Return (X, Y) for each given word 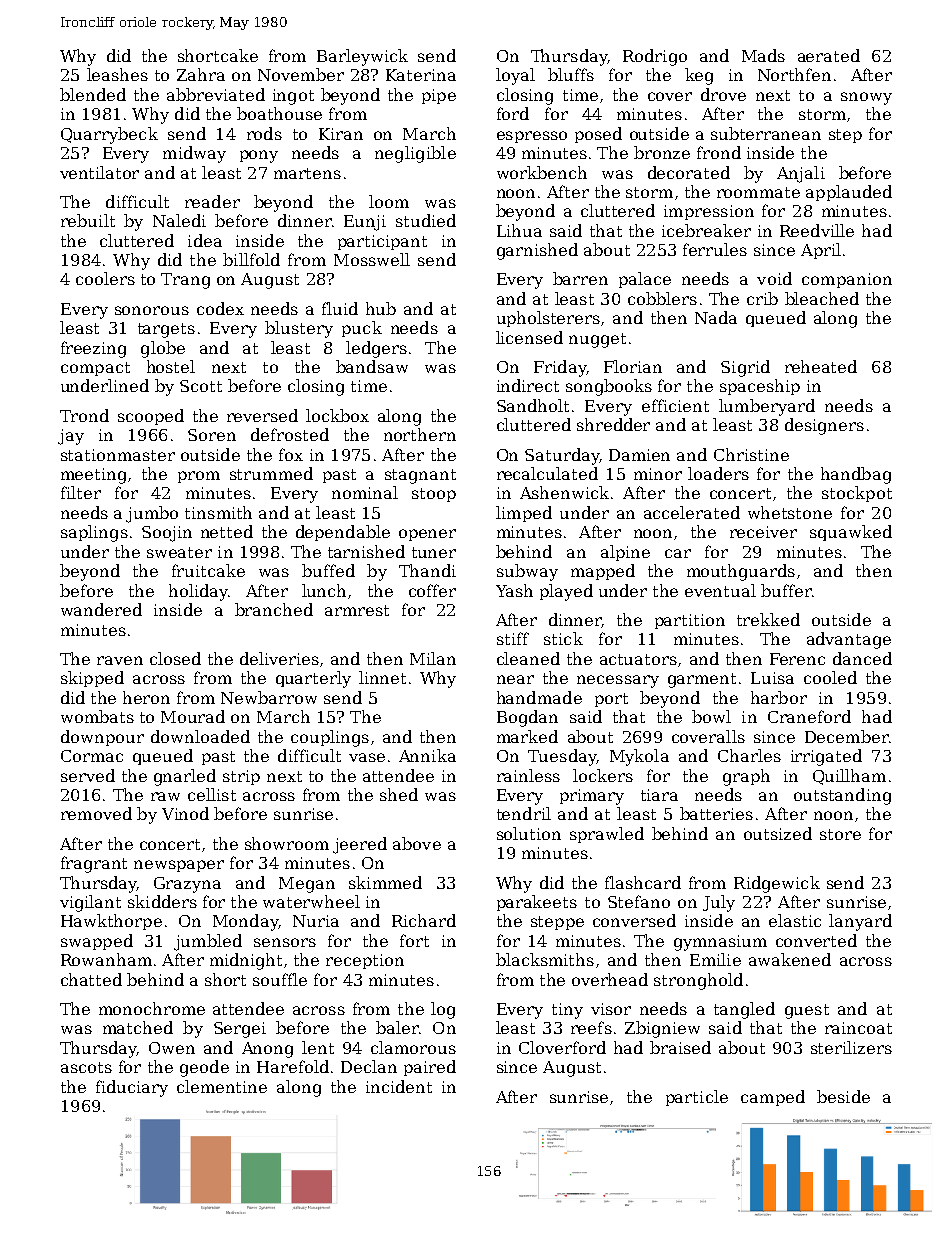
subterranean (766, 133)
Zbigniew (662, 1029)
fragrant (94, 864)
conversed (634, 920)
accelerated (692, 512)
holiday (198, 592)
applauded (849, 193)
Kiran (341, 134)
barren (580, 278)
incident (399, 1086)
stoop (434, 495)
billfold (251, 259)
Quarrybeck (109, 135)
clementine (222, 1086)
